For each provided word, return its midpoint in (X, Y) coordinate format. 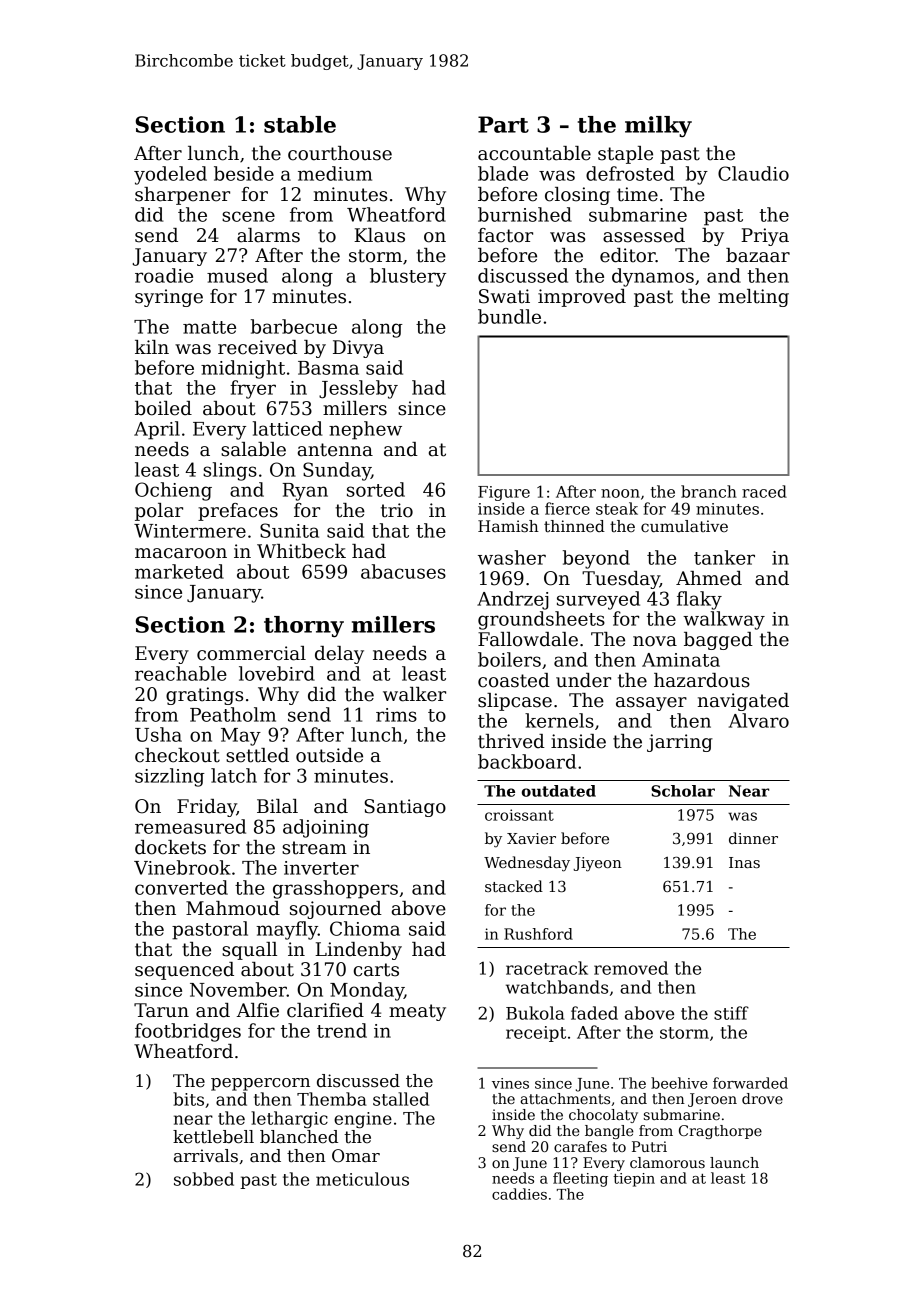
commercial (251, 653)
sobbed (204, 1179)
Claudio (753, 173)
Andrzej (513, 600)
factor (505, 235)
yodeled (170, 175)
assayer (651, 704)
